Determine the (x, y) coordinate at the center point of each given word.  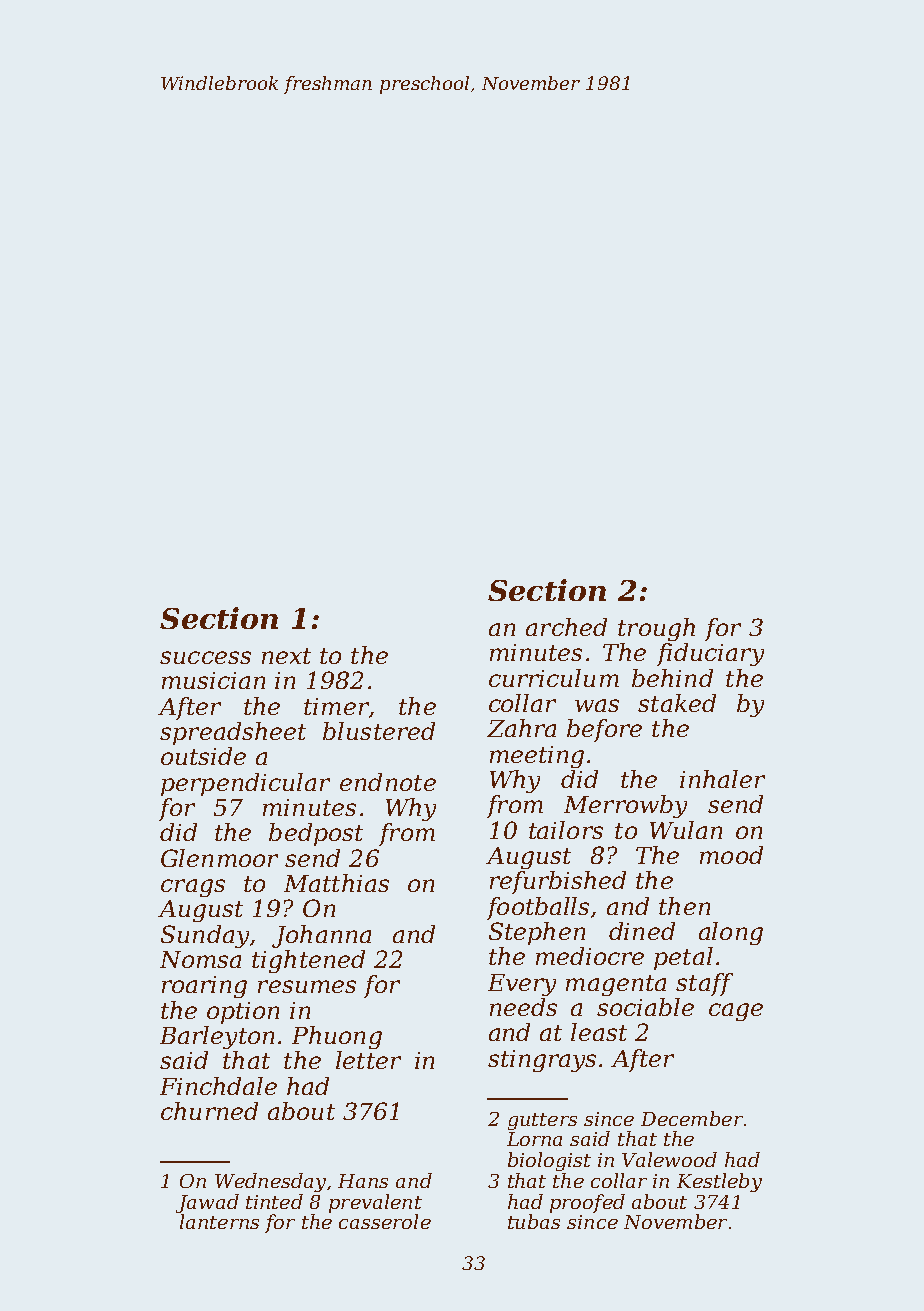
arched (566, 627)
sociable (645, 1007)
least (599, 1032)
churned (209, 1111)
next (286, 656)
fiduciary (710, 654)
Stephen (537, 933)
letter (368, 1060)
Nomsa (200, 959)
